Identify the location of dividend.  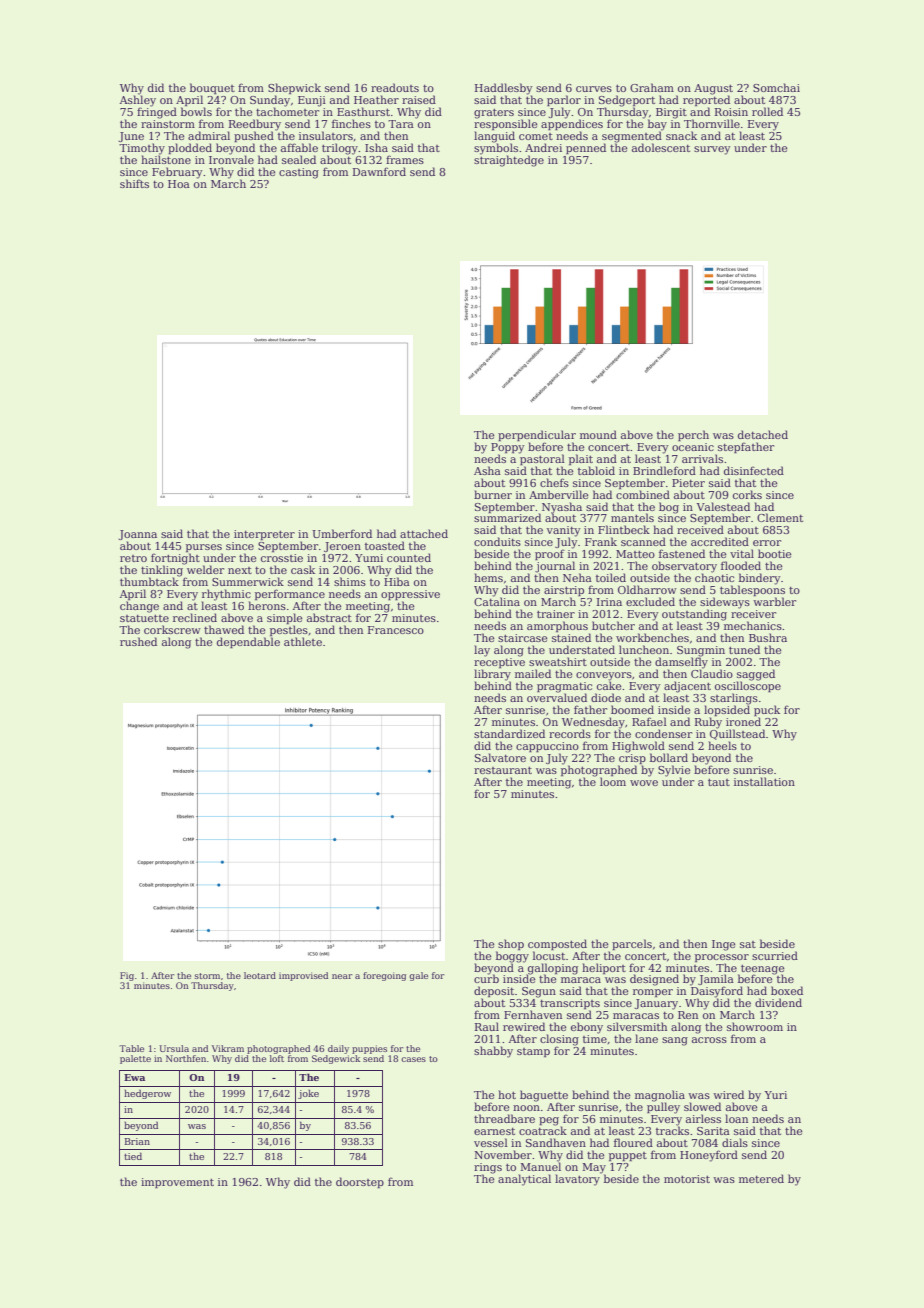
(778, 1002).
